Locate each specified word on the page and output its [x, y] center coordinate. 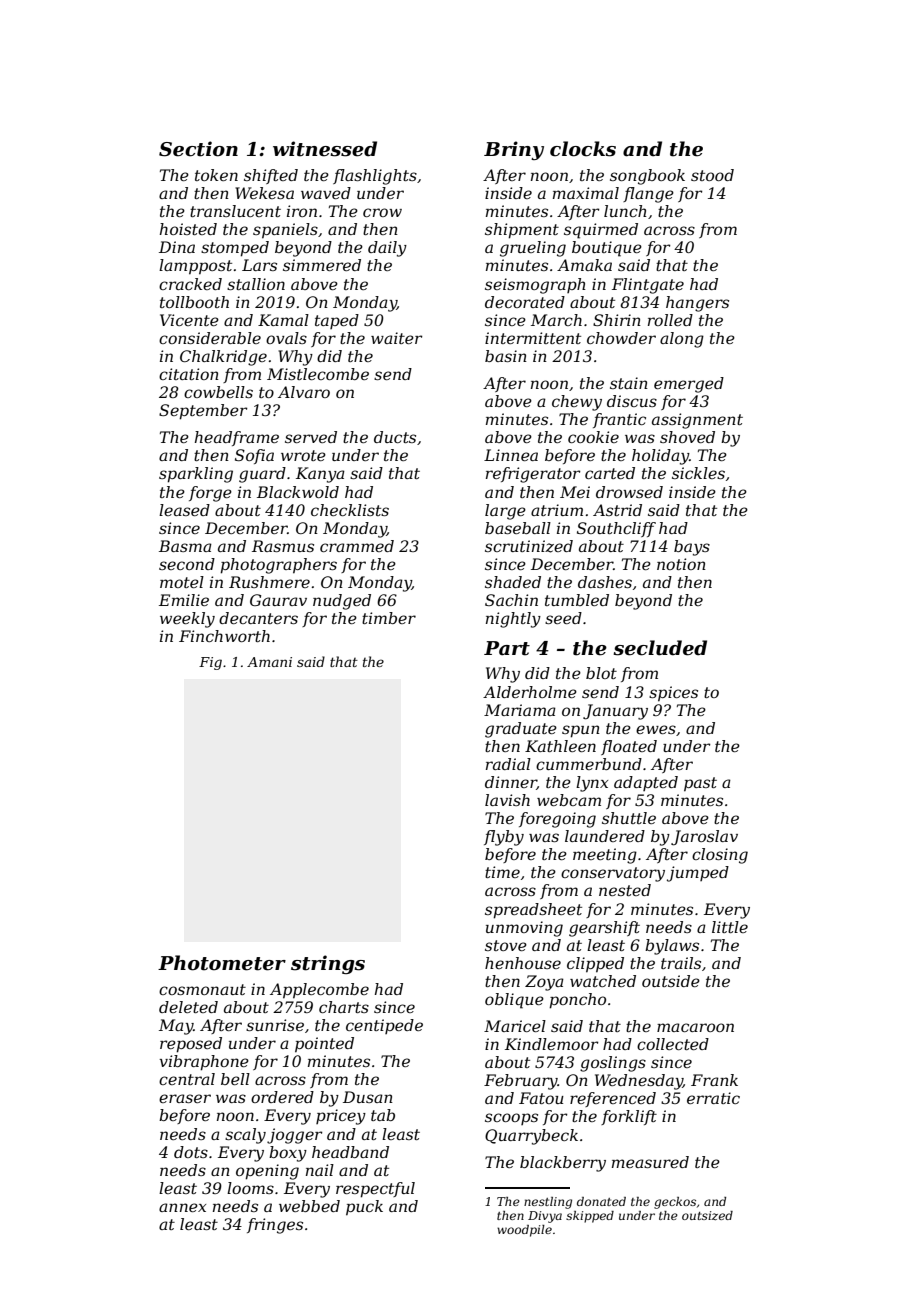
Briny [514, 150]
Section [198, 149]
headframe [237, 438]
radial [508, 764]
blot [601, 673]
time [502, 872]
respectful [375, 1190]
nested [625, 890]
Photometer [222, 963]
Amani [269, 662]
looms [250, 1188]
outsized [707, 1215]
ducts [395, 437]
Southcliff [616, 529]
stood [712, 175]
